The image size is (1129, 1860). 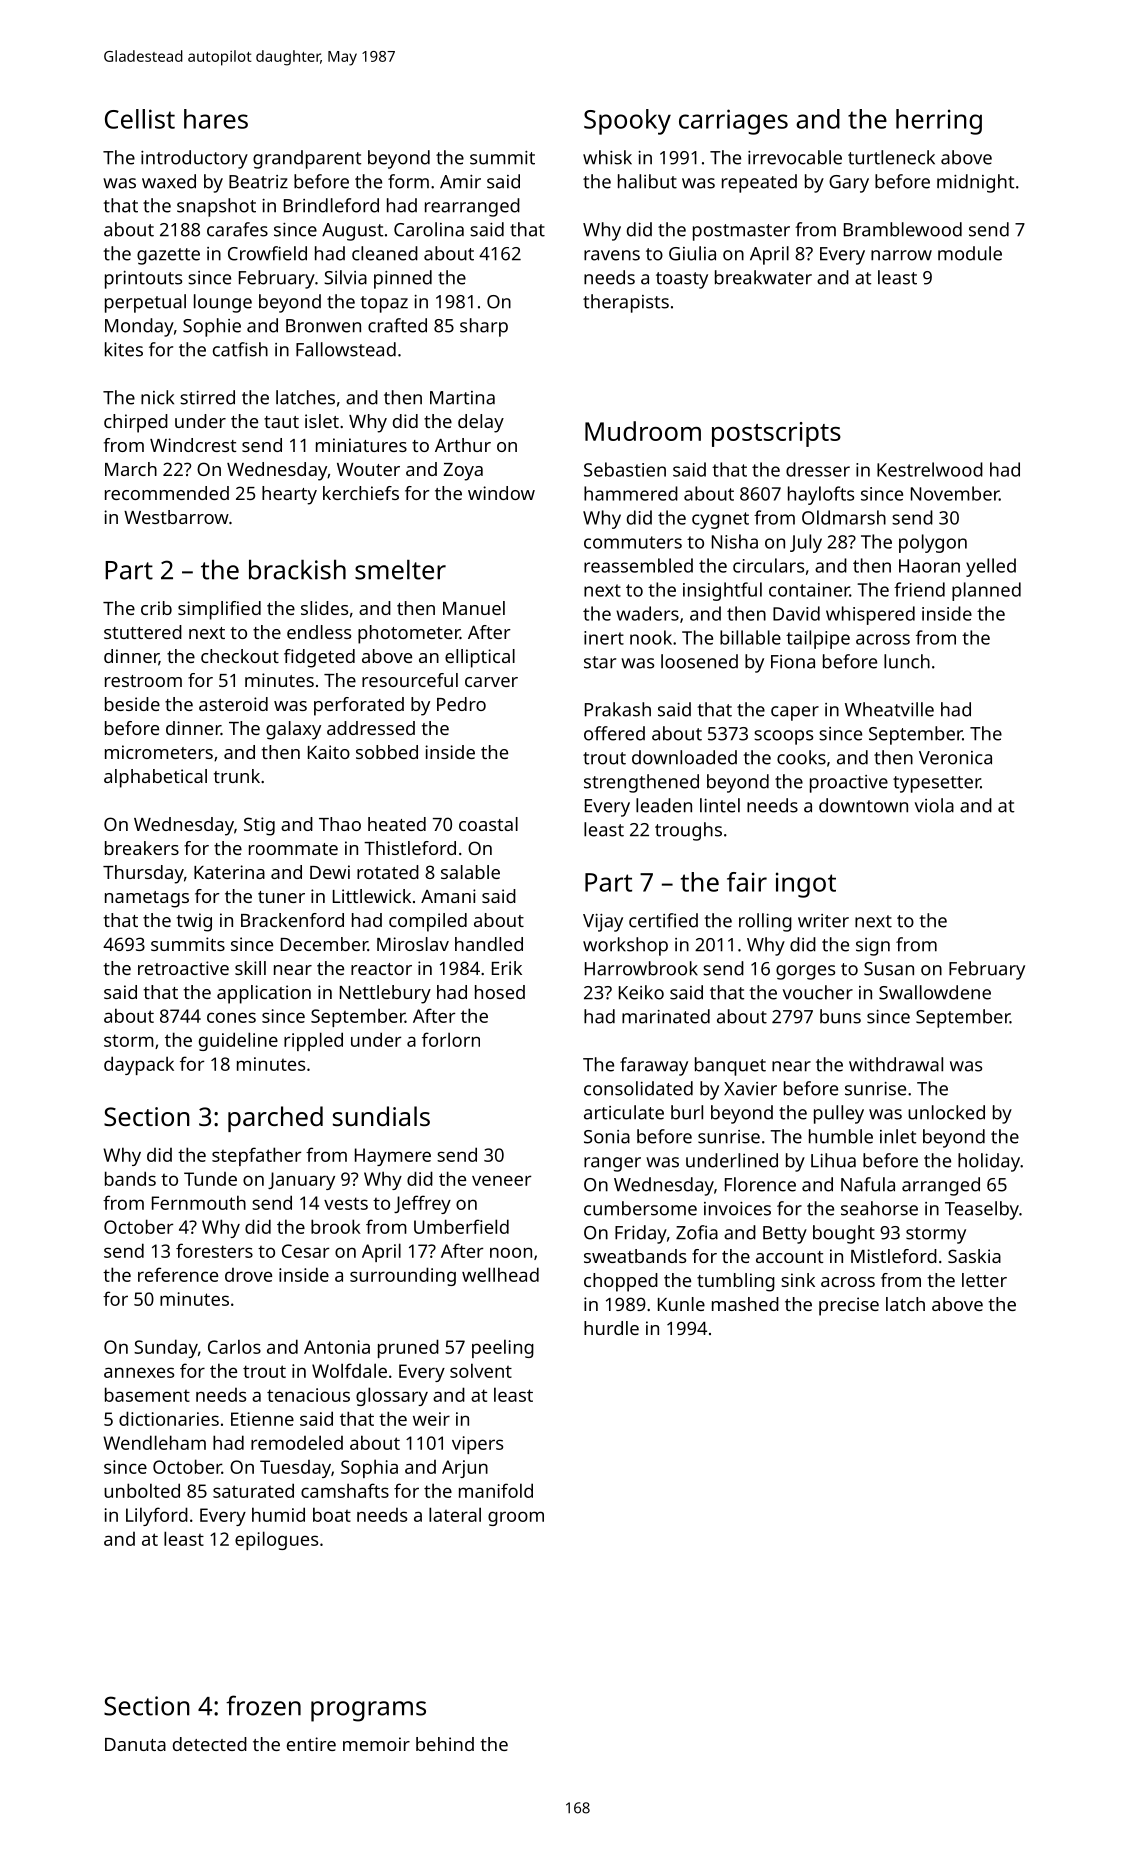 I want to click on miniatures, so click(x=361, y=445).
